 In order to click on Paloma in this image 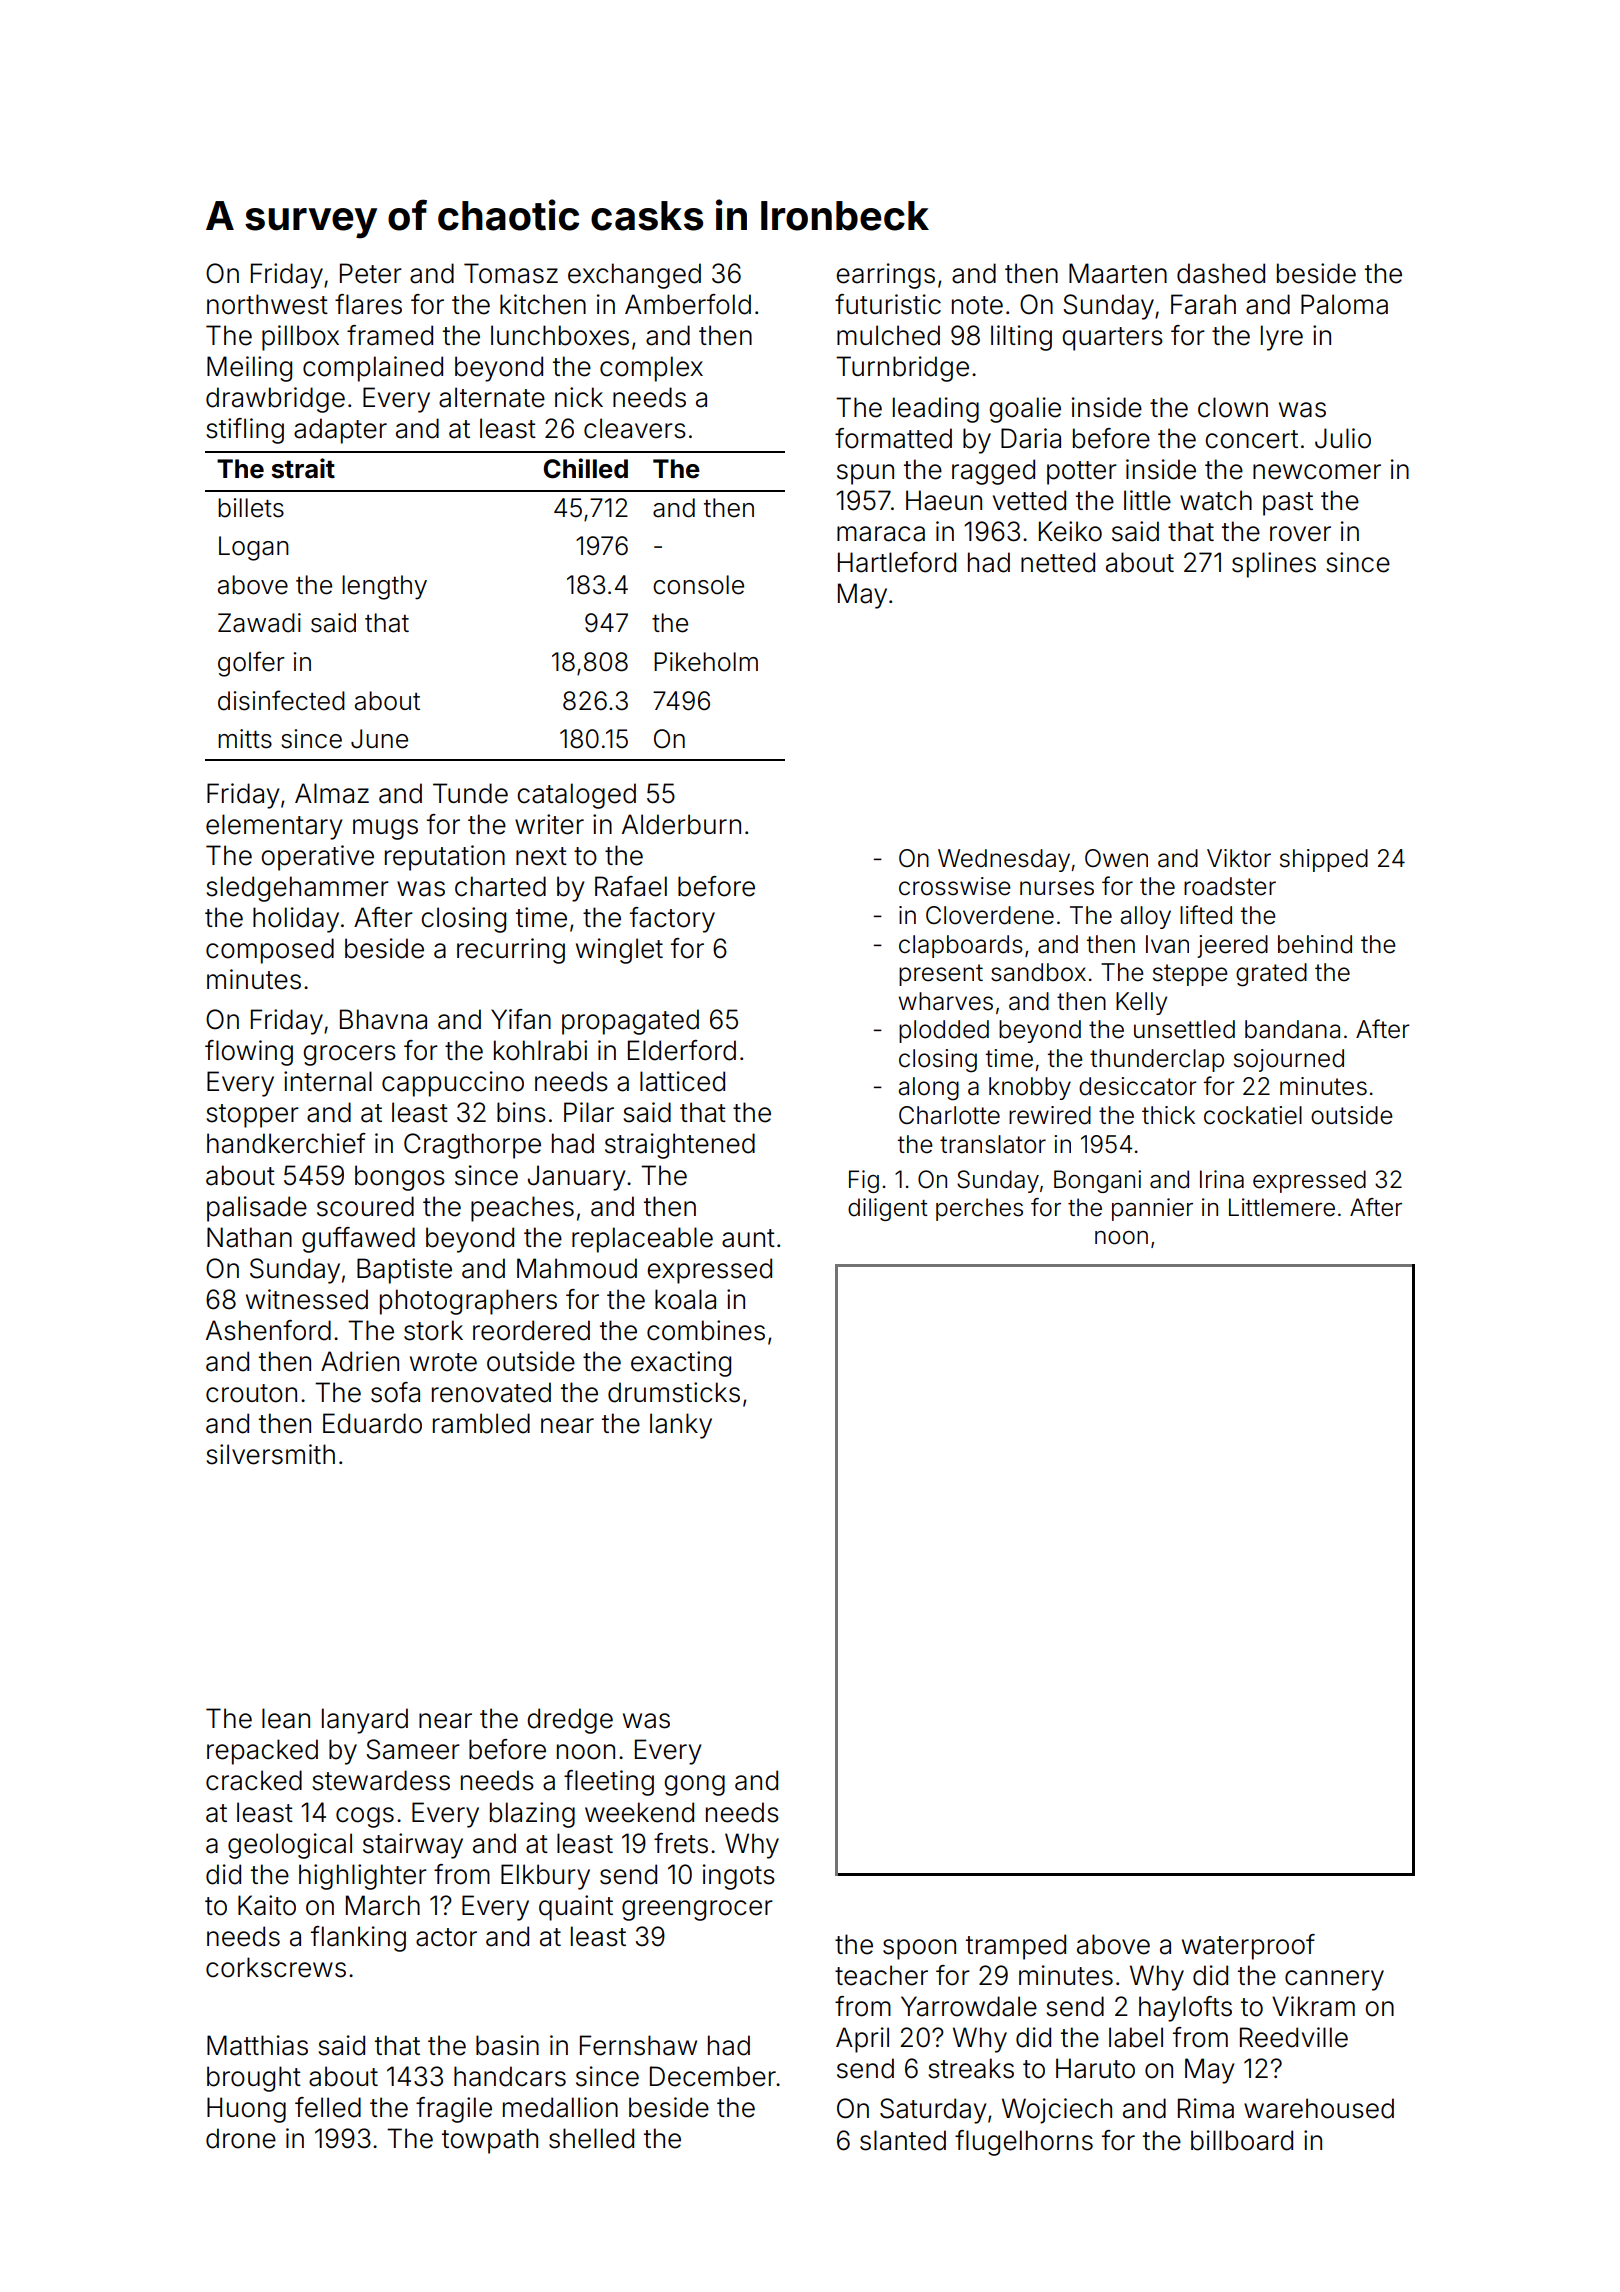, I will do `click(1344, 304)`.
